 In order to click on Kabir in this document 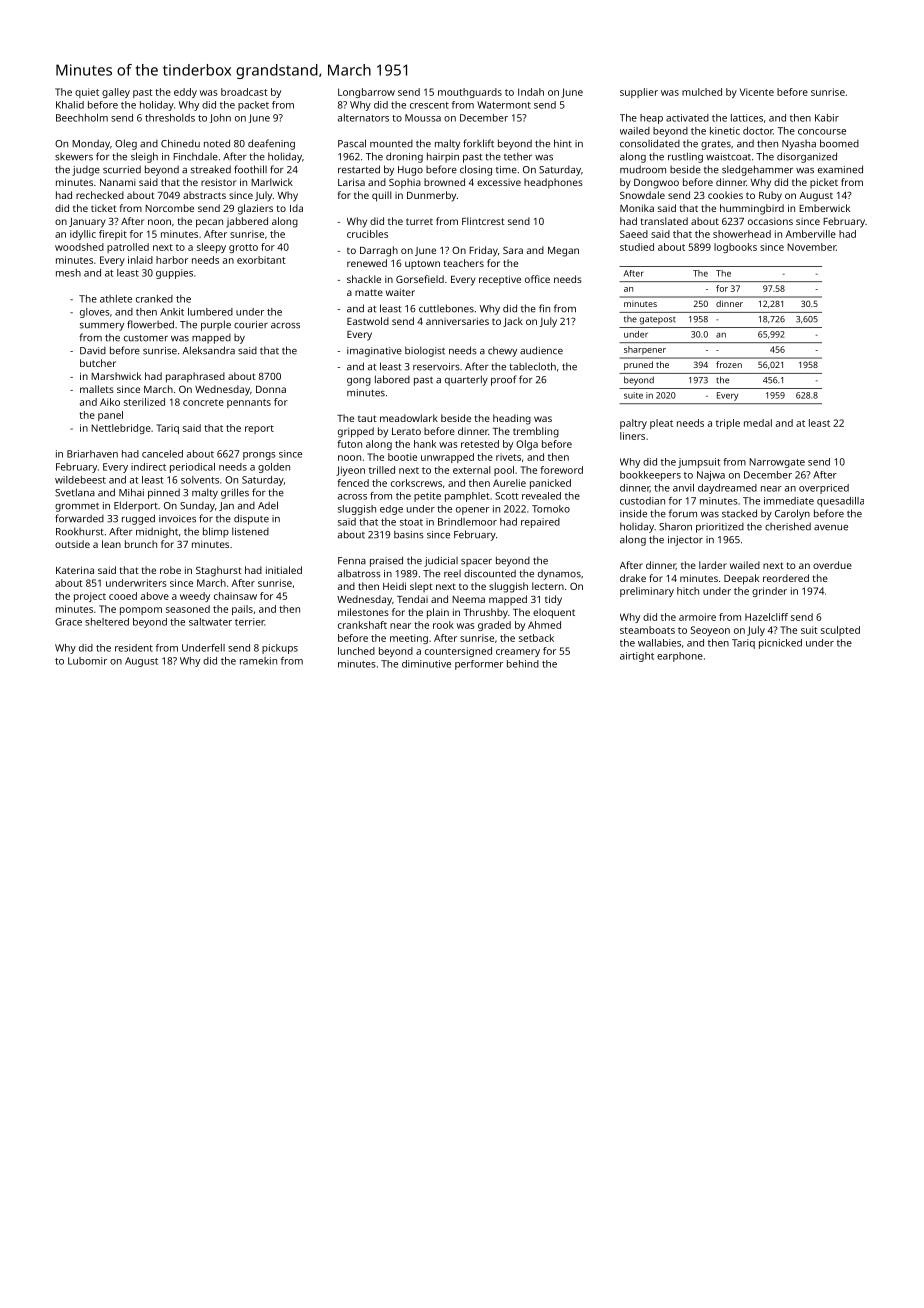, I will do `click(827, 118)`.
